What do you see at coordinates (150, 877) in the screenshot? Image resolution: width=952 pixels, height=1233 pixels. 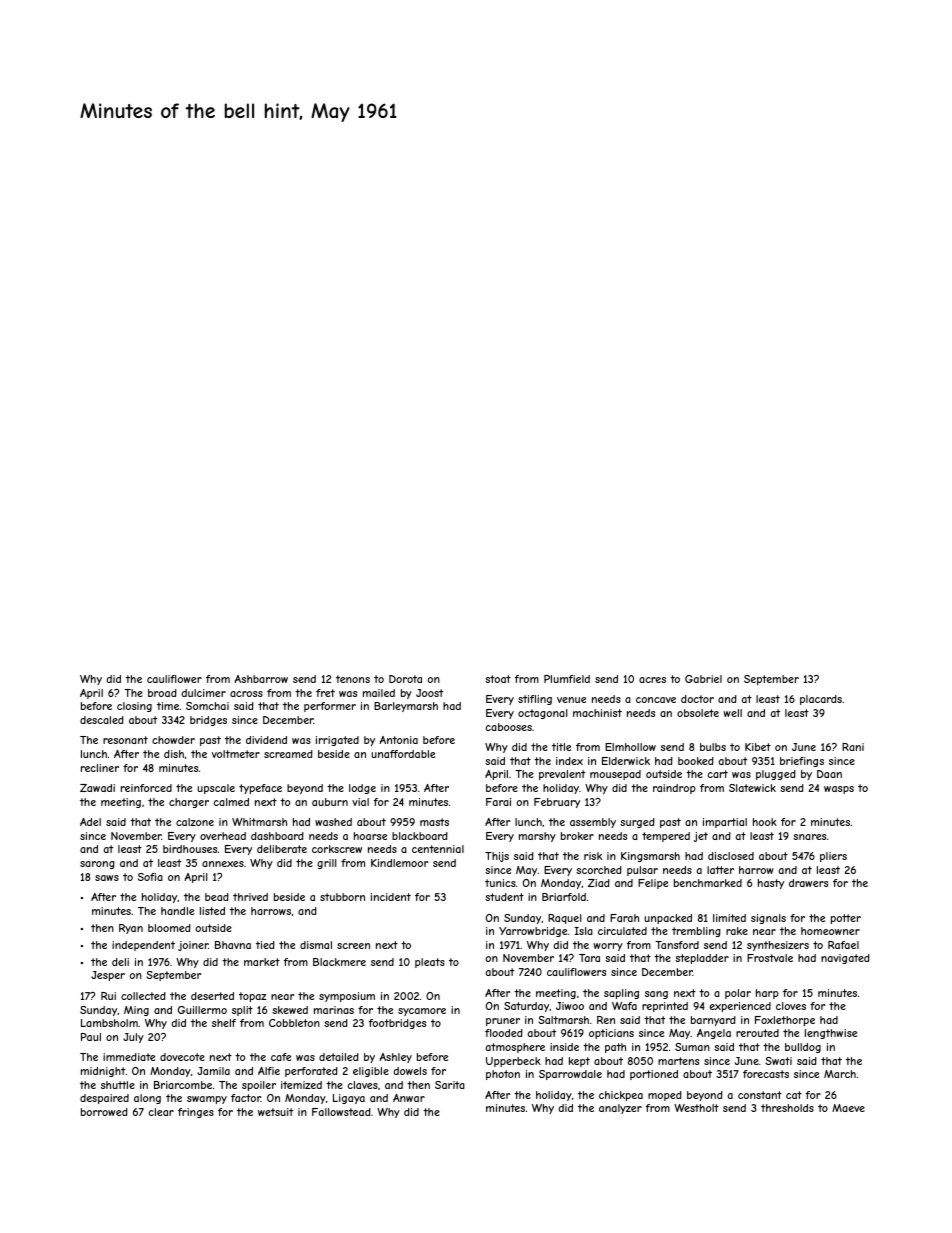 I see `Sofia` at bounding box center [150, 877].
